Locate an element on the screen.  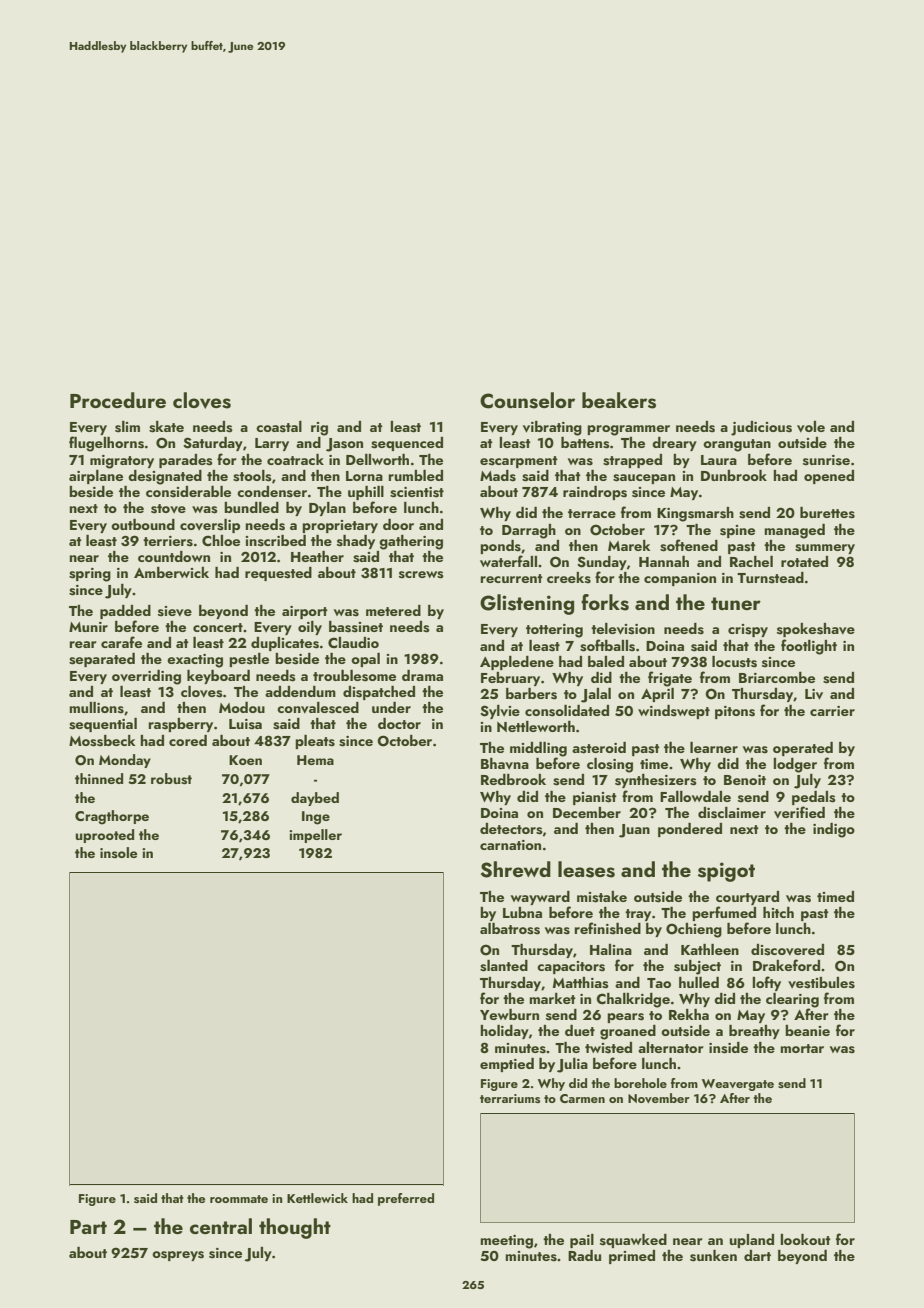
Procedure is located at coordinates (118, 400).
